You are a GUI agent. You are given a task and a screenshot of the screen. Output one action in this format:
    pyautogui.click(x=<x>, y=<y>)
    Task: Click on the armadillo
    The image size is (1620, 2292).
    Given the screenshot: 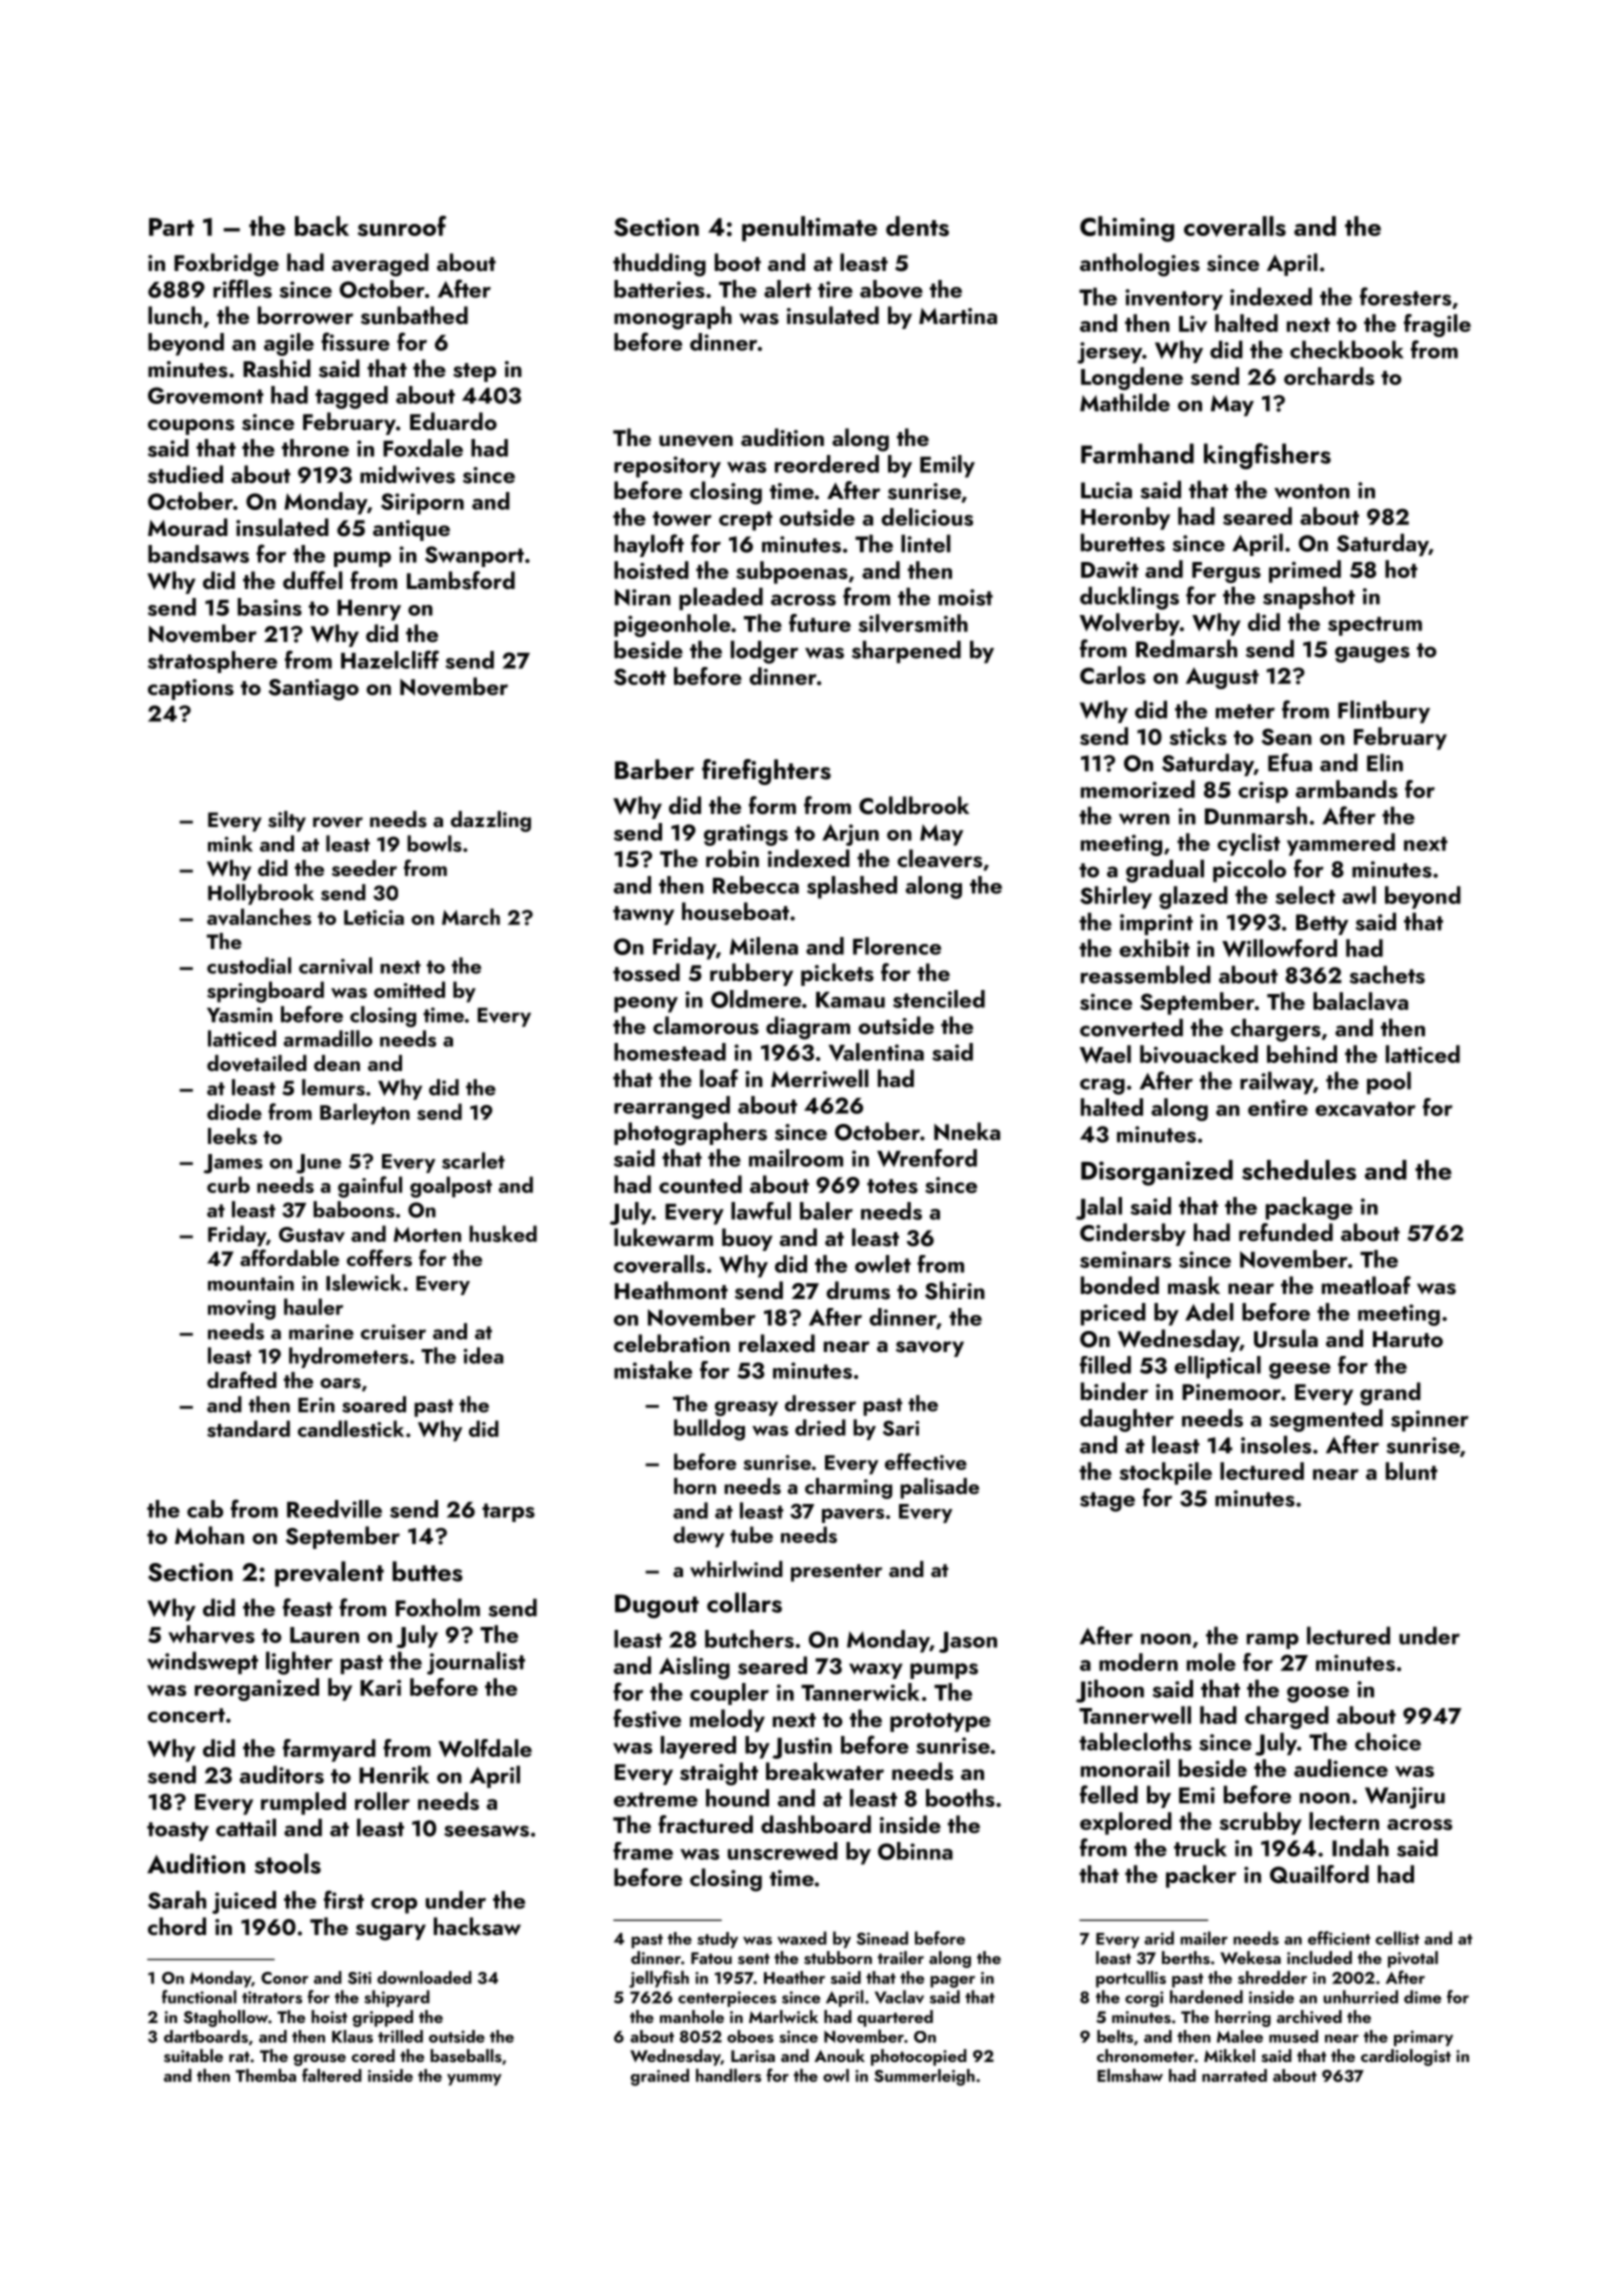 What is the action you would take?
    pyautogui.click(x=328, y=1038)
